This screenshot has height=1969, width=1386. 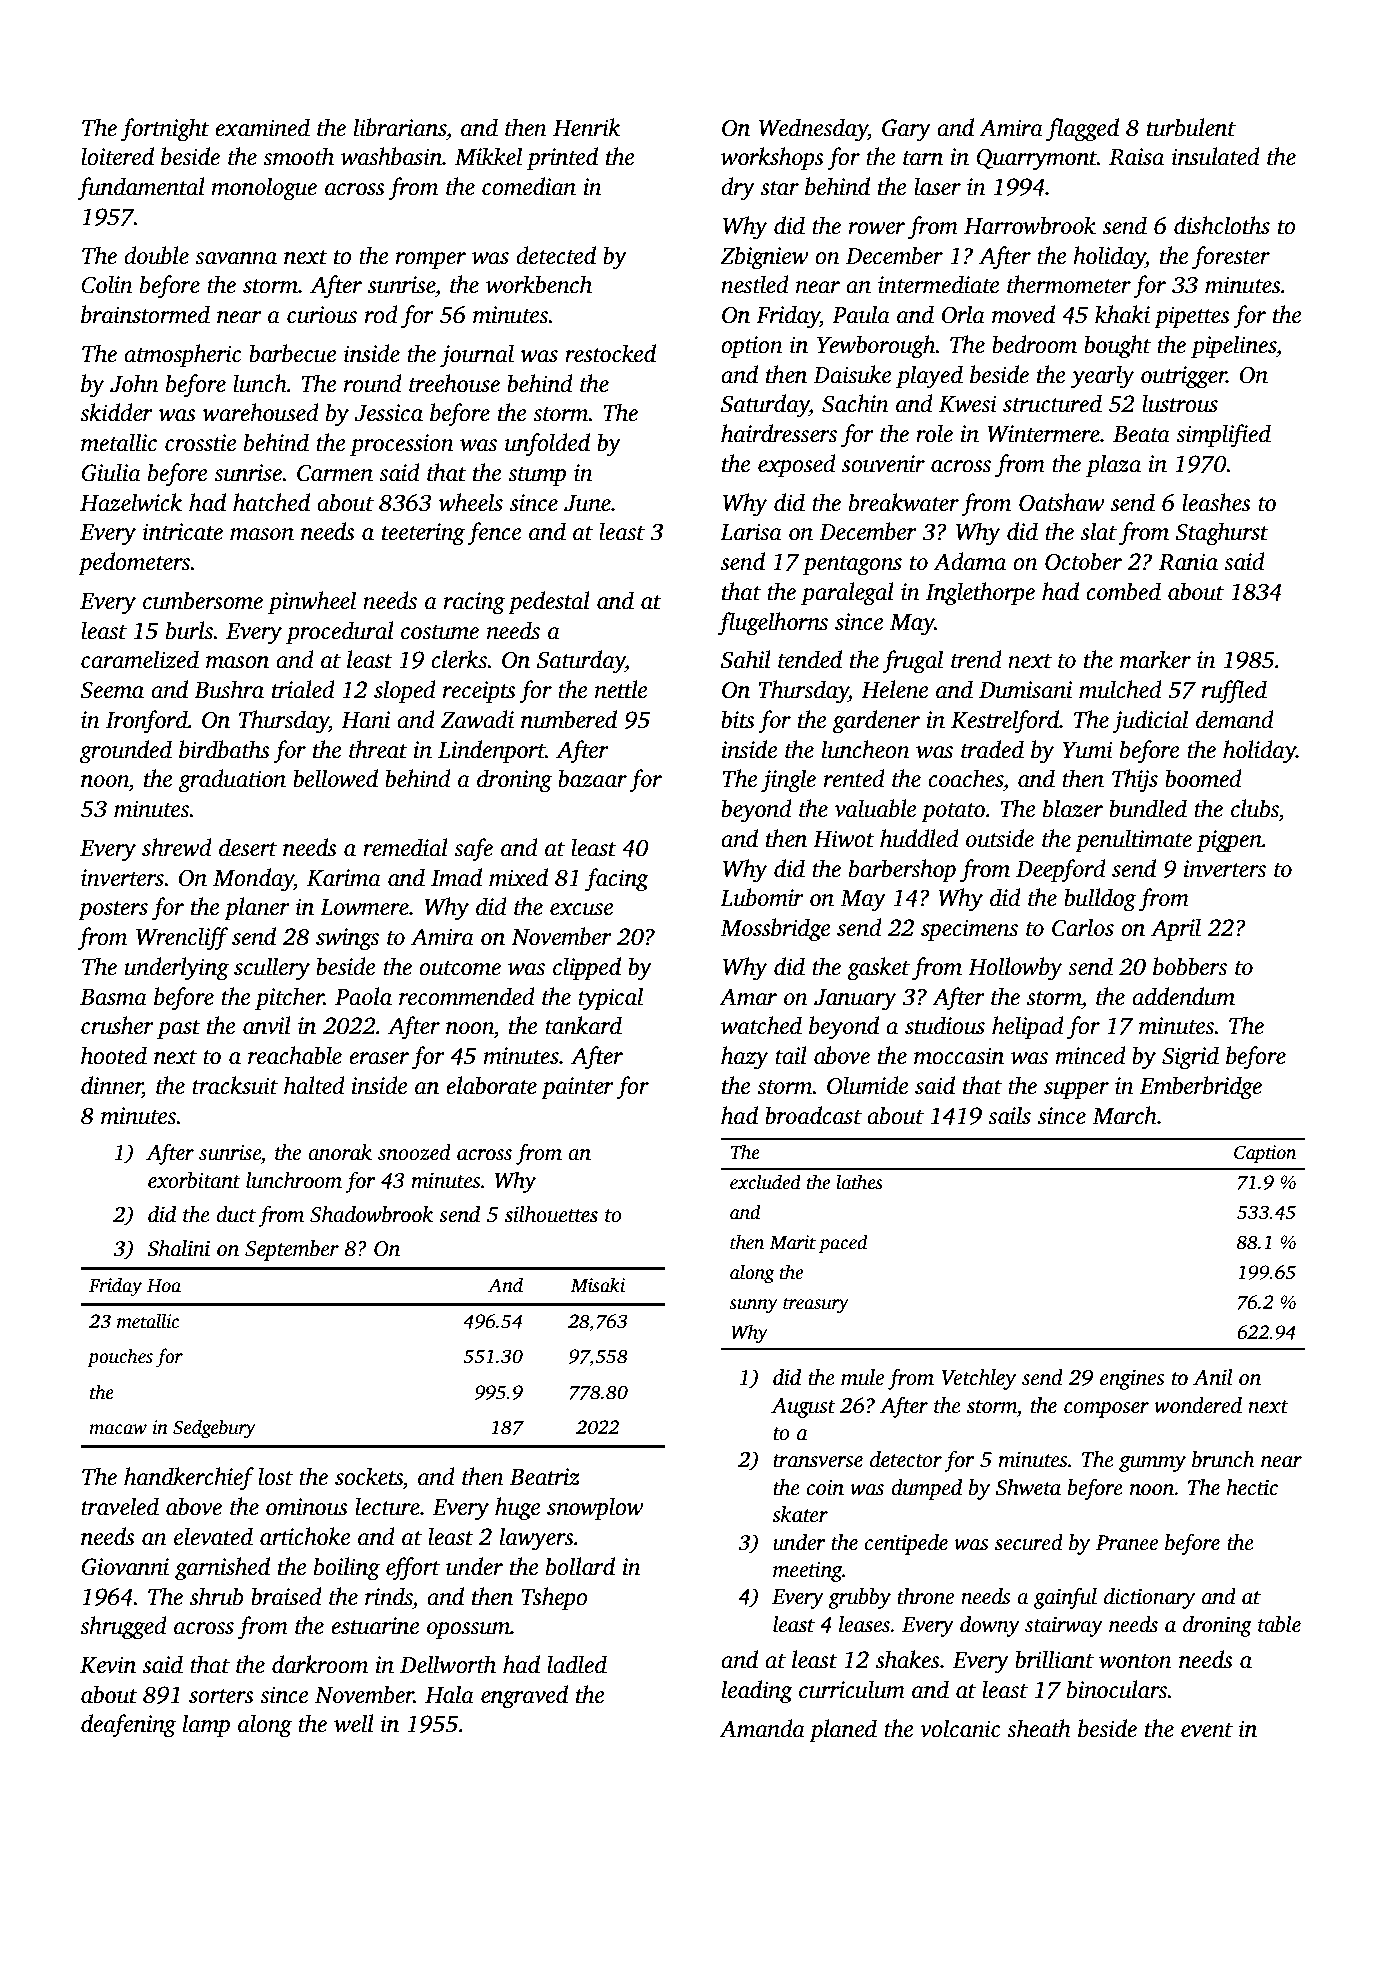 What do you see at coordinates (164, 1286) in the screenshot?
I see `Hoa` at bounding box center [164, 1286].
